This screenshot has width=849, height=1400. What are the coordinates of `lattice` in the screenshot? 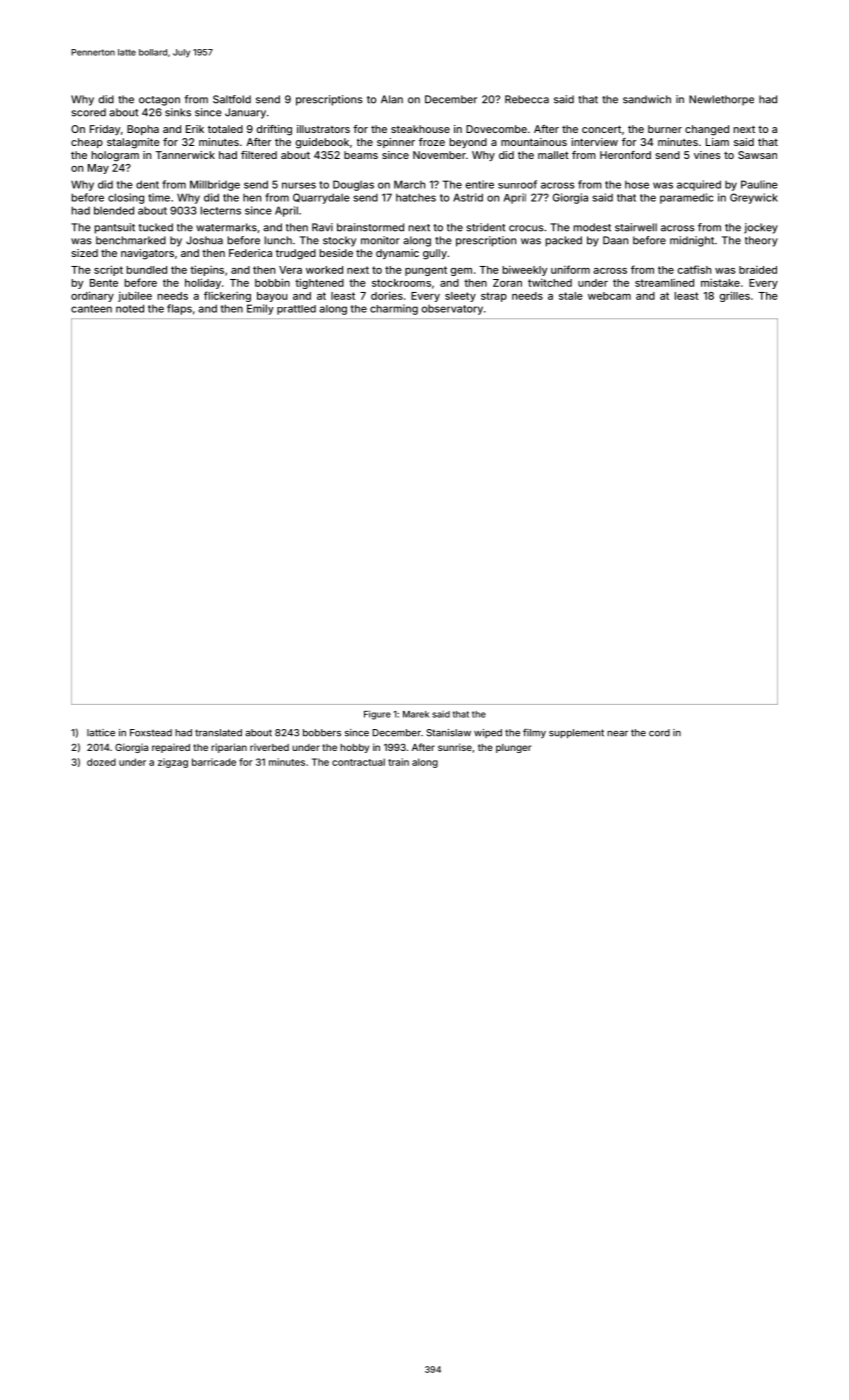 It's located at (101, 733).
